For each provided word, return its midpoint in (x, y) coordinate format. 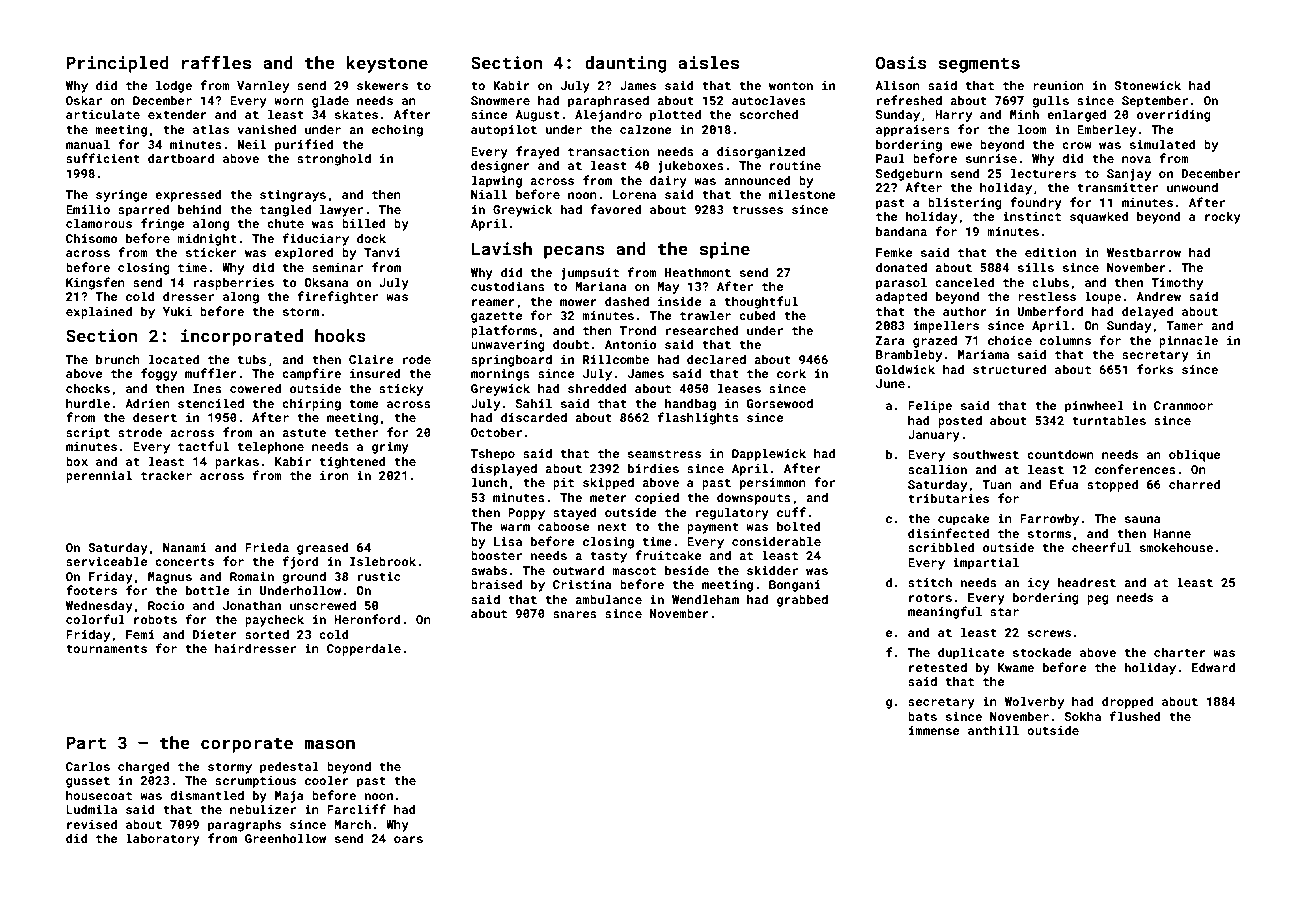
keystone (387, 64)
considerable (776, 541)
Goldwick (905, 369)
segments (979, 65)
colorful (95, 619)
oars (408, 839)
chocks (88, 388)
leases (739, 388)
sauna (1143, 519)
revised (92, 824)
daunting (626, 64)
